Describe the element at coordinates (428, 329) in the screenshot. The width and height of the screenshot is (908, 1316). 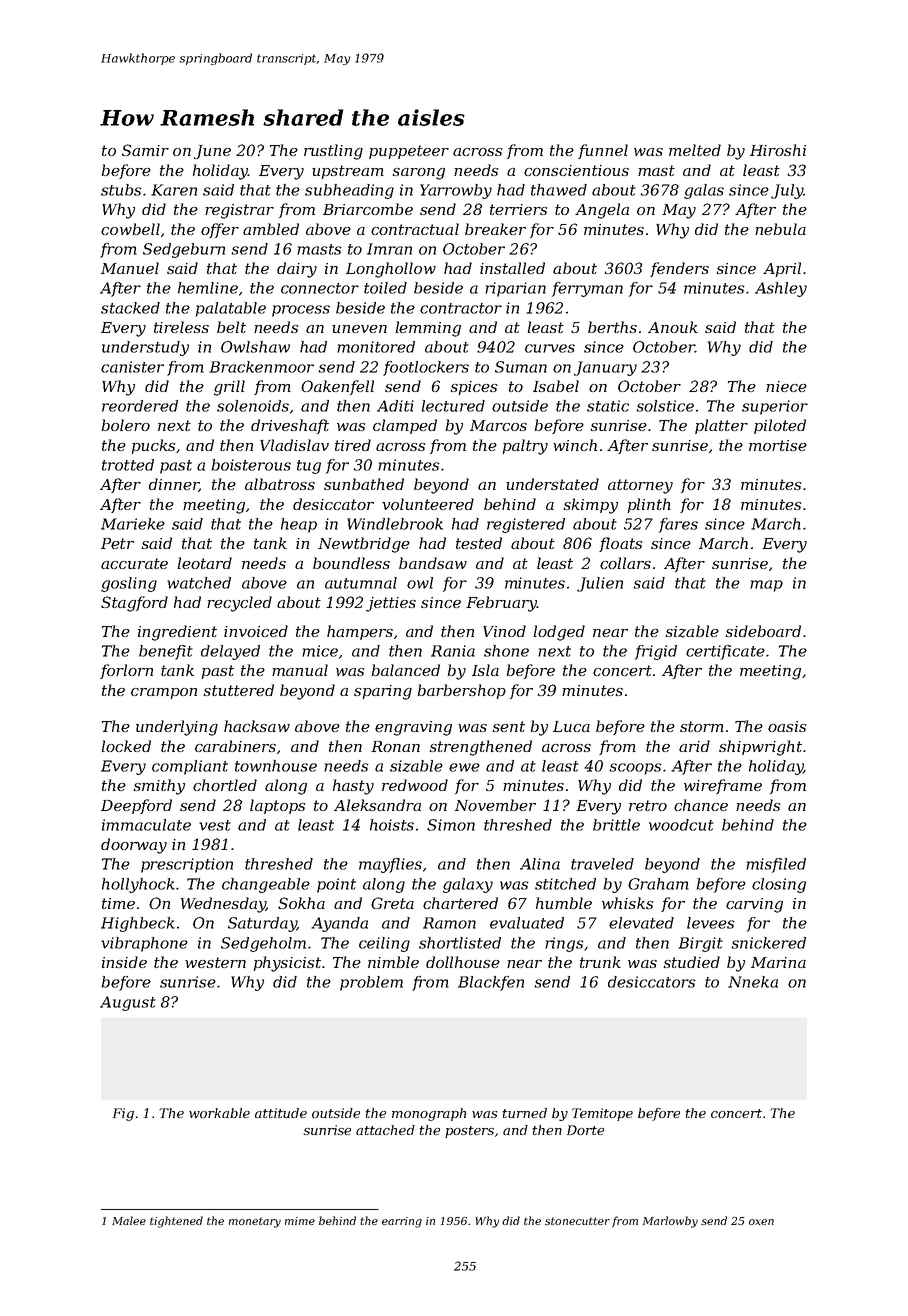
I see `lemming` at that location.
